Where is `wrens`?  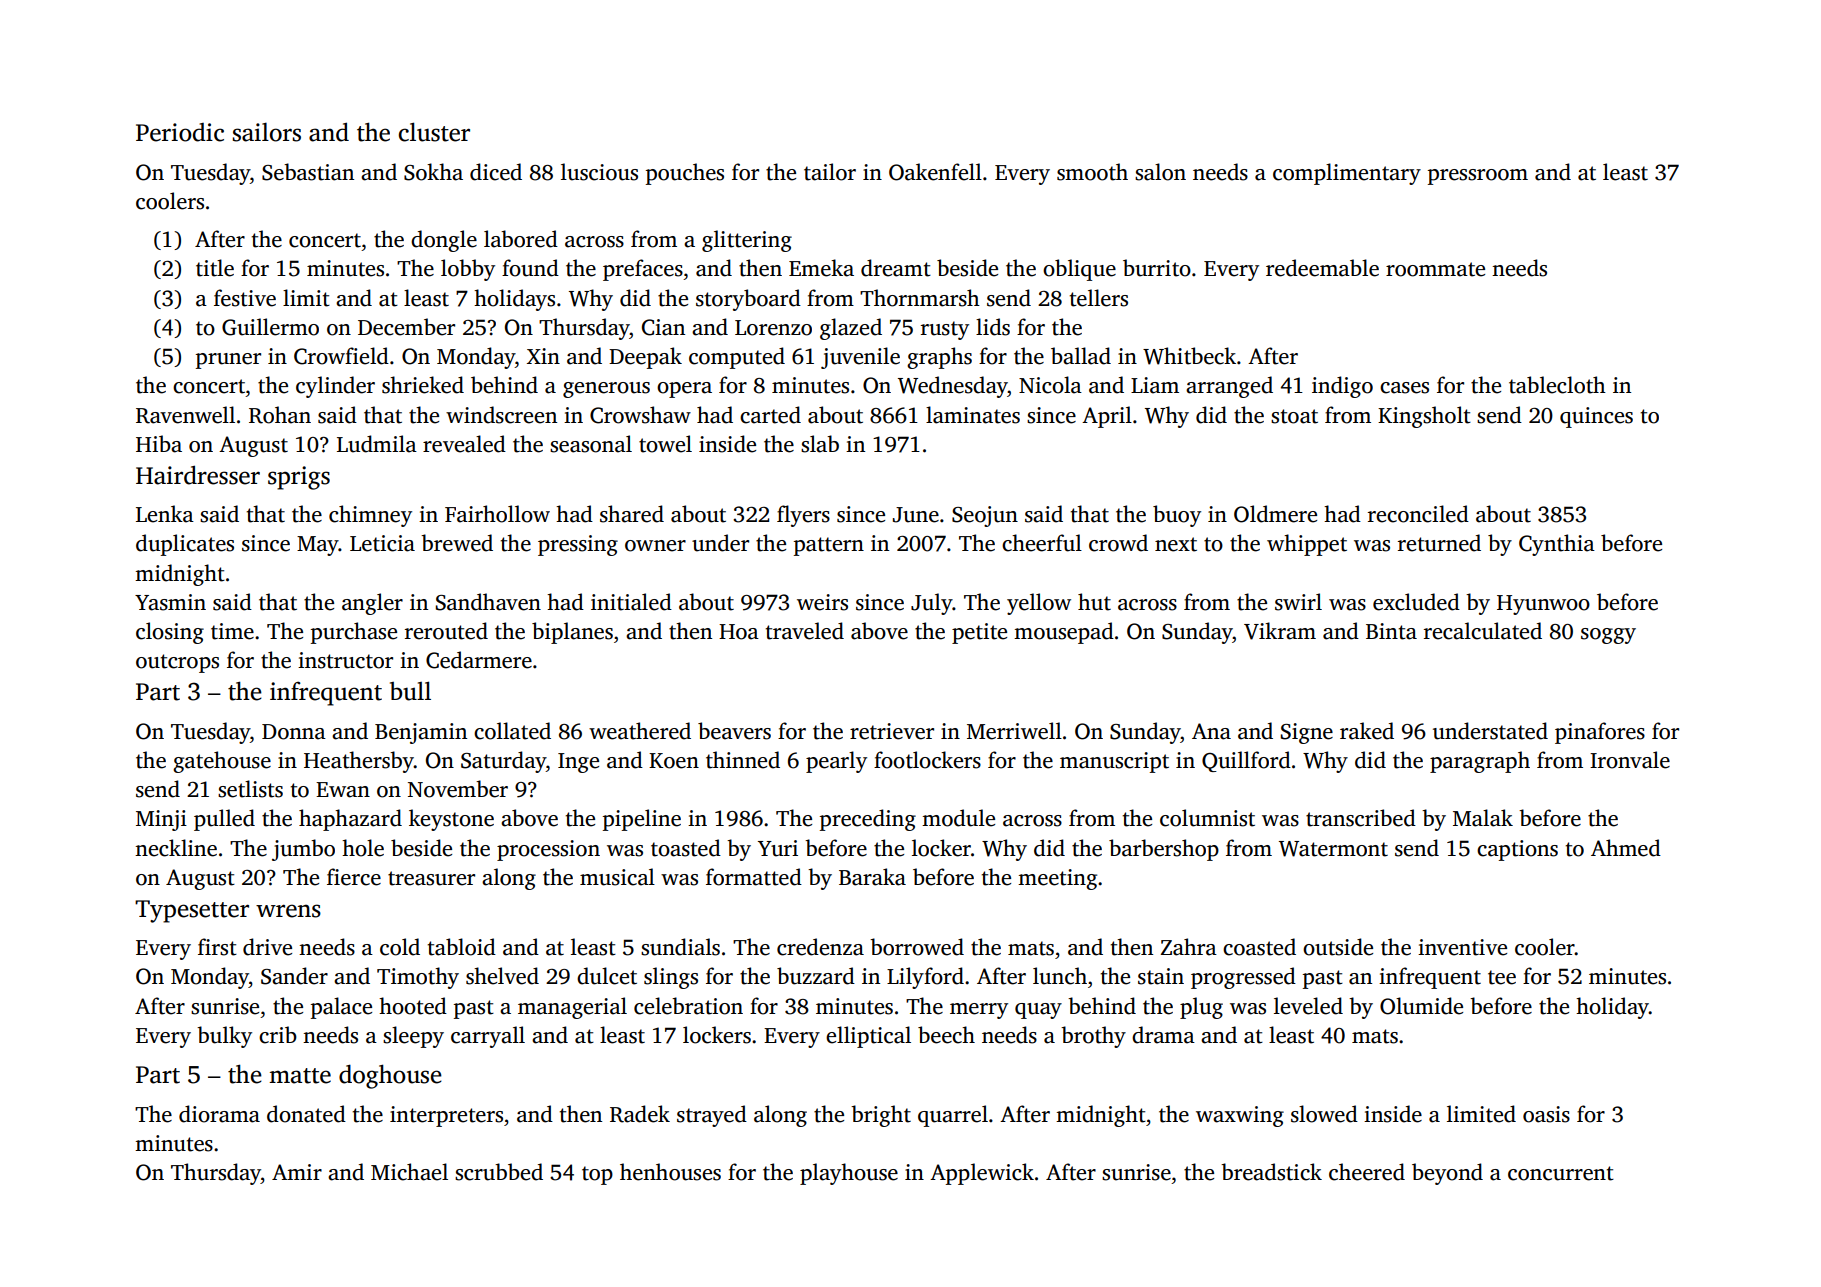 wrens is located at coordinates (288, 911).
